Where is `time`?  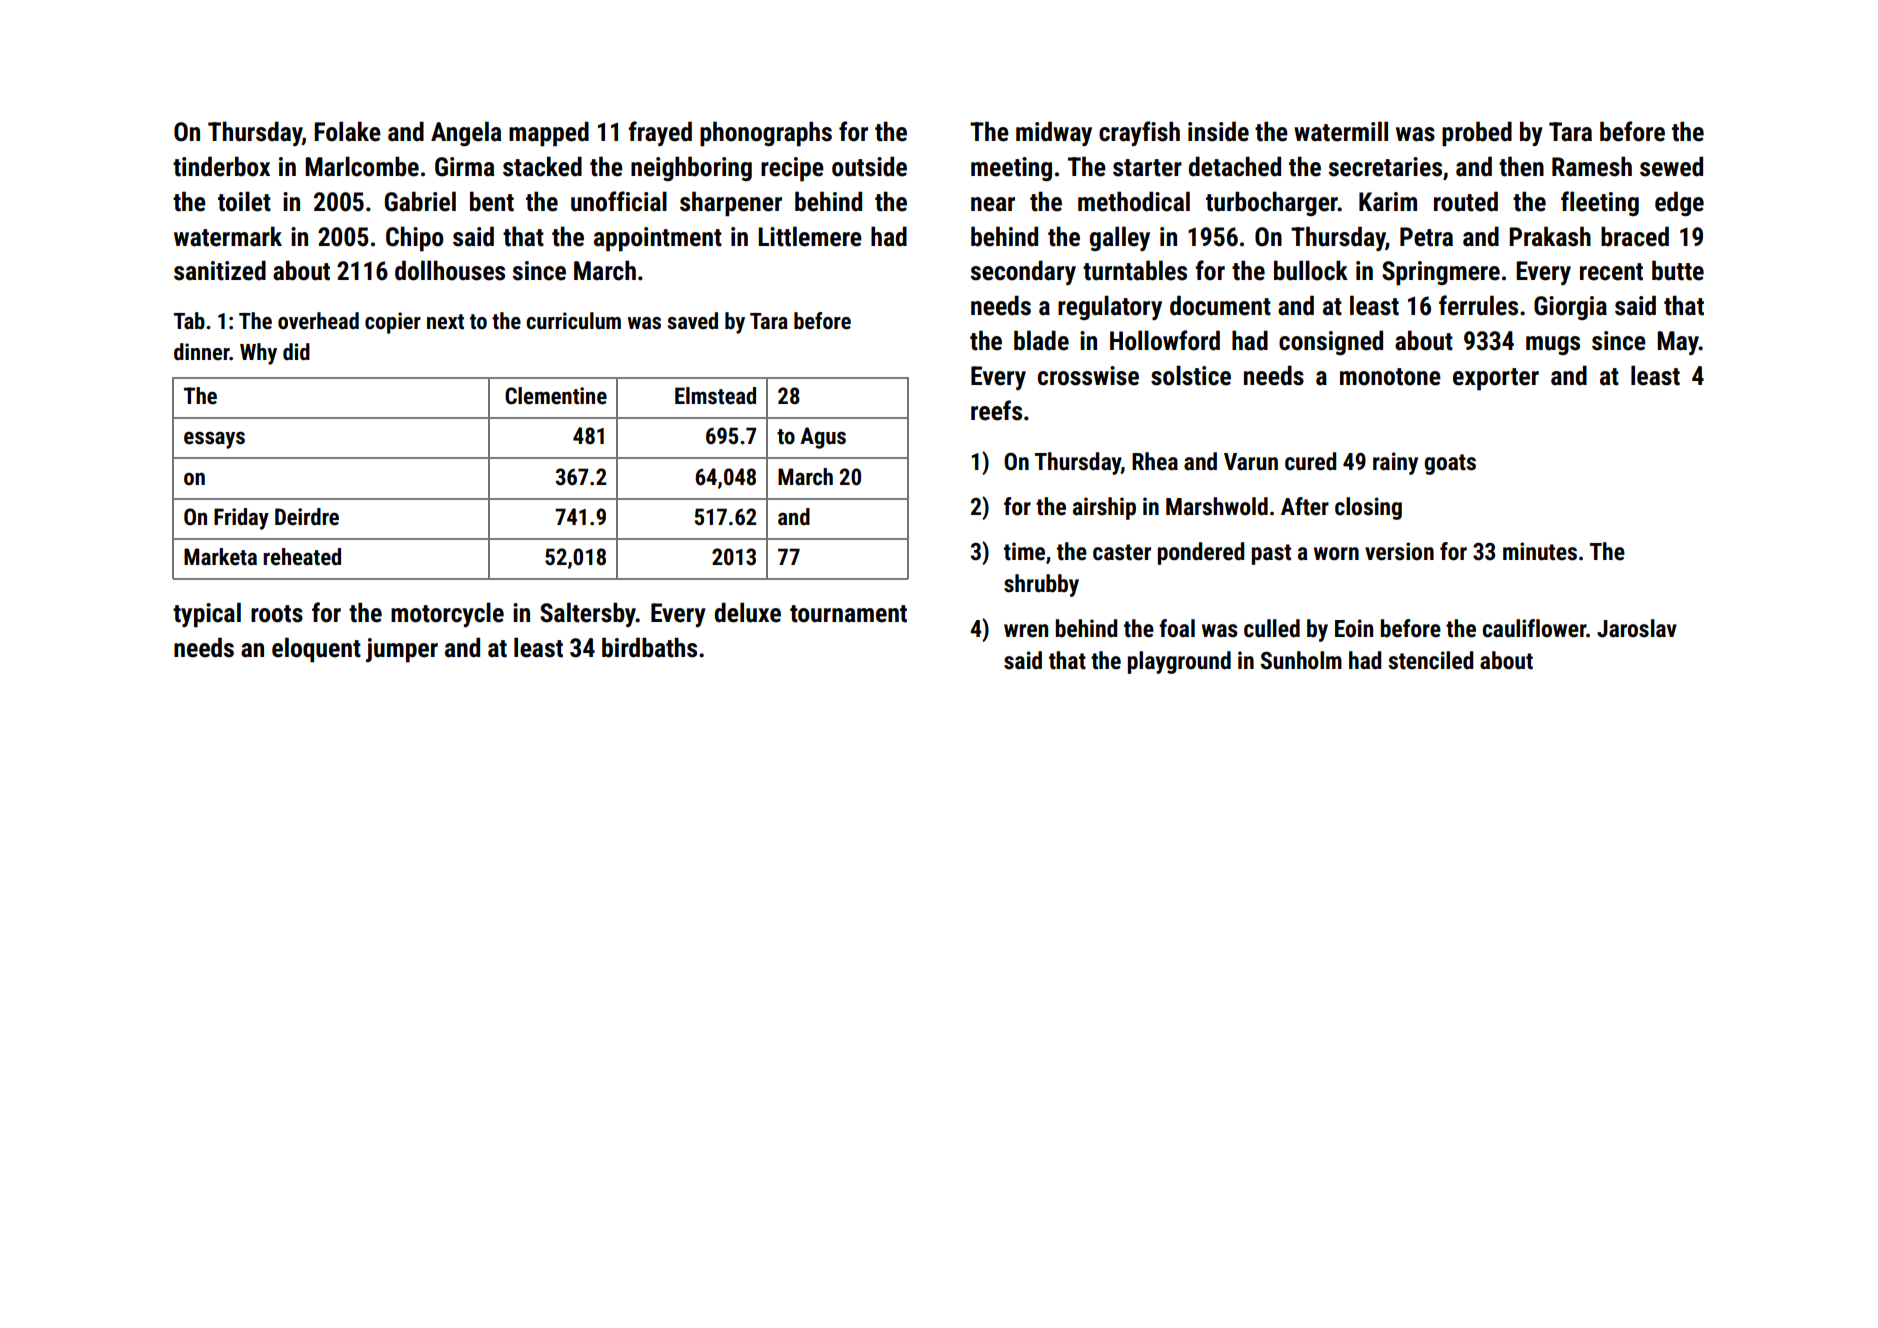
time is located at coordinates (1024, 551).
